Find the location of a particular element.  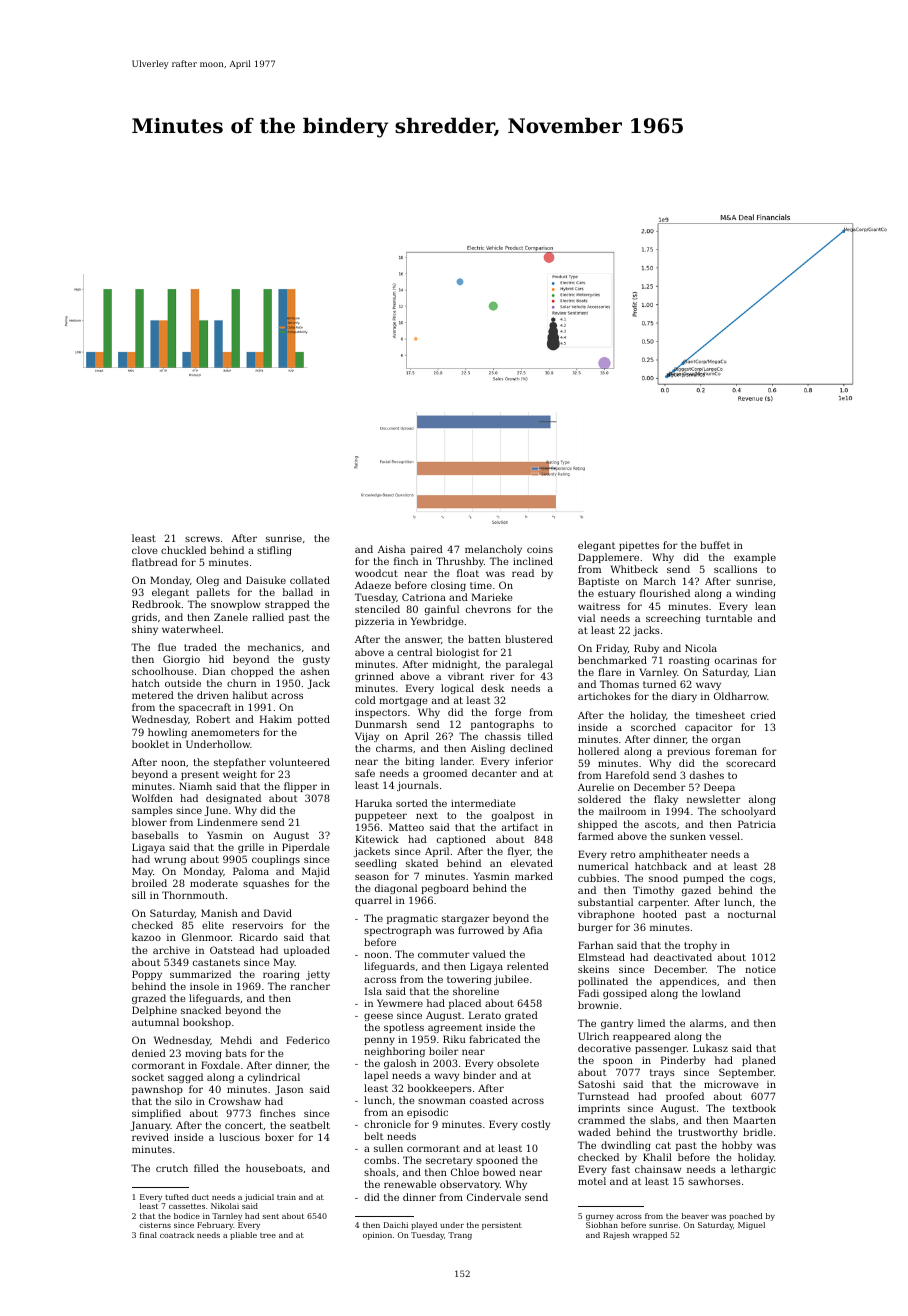

Aisha is located at coordinates (391, 549).
